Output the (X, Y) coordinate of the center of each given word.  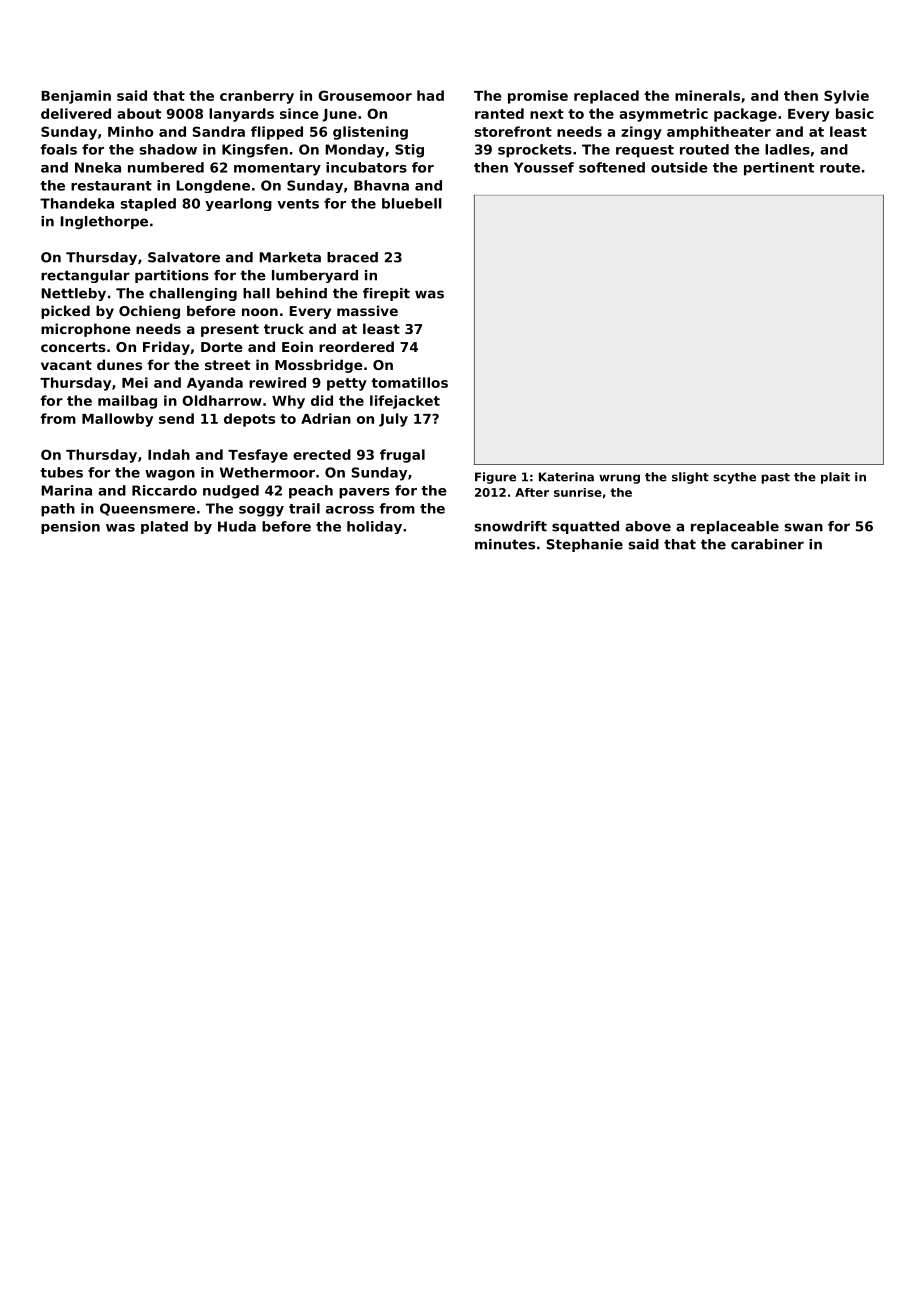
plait (835, 478)
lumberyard (315, 276)
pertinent (779, 169)
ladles (787, 149)
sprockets (535, 151)
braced (352, 257)
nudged (231, 492)
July (393, 420)
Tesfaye (258, 456)
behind (301, 293)
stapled (148, 204)
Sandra (219, 131)
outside (679, 167)
